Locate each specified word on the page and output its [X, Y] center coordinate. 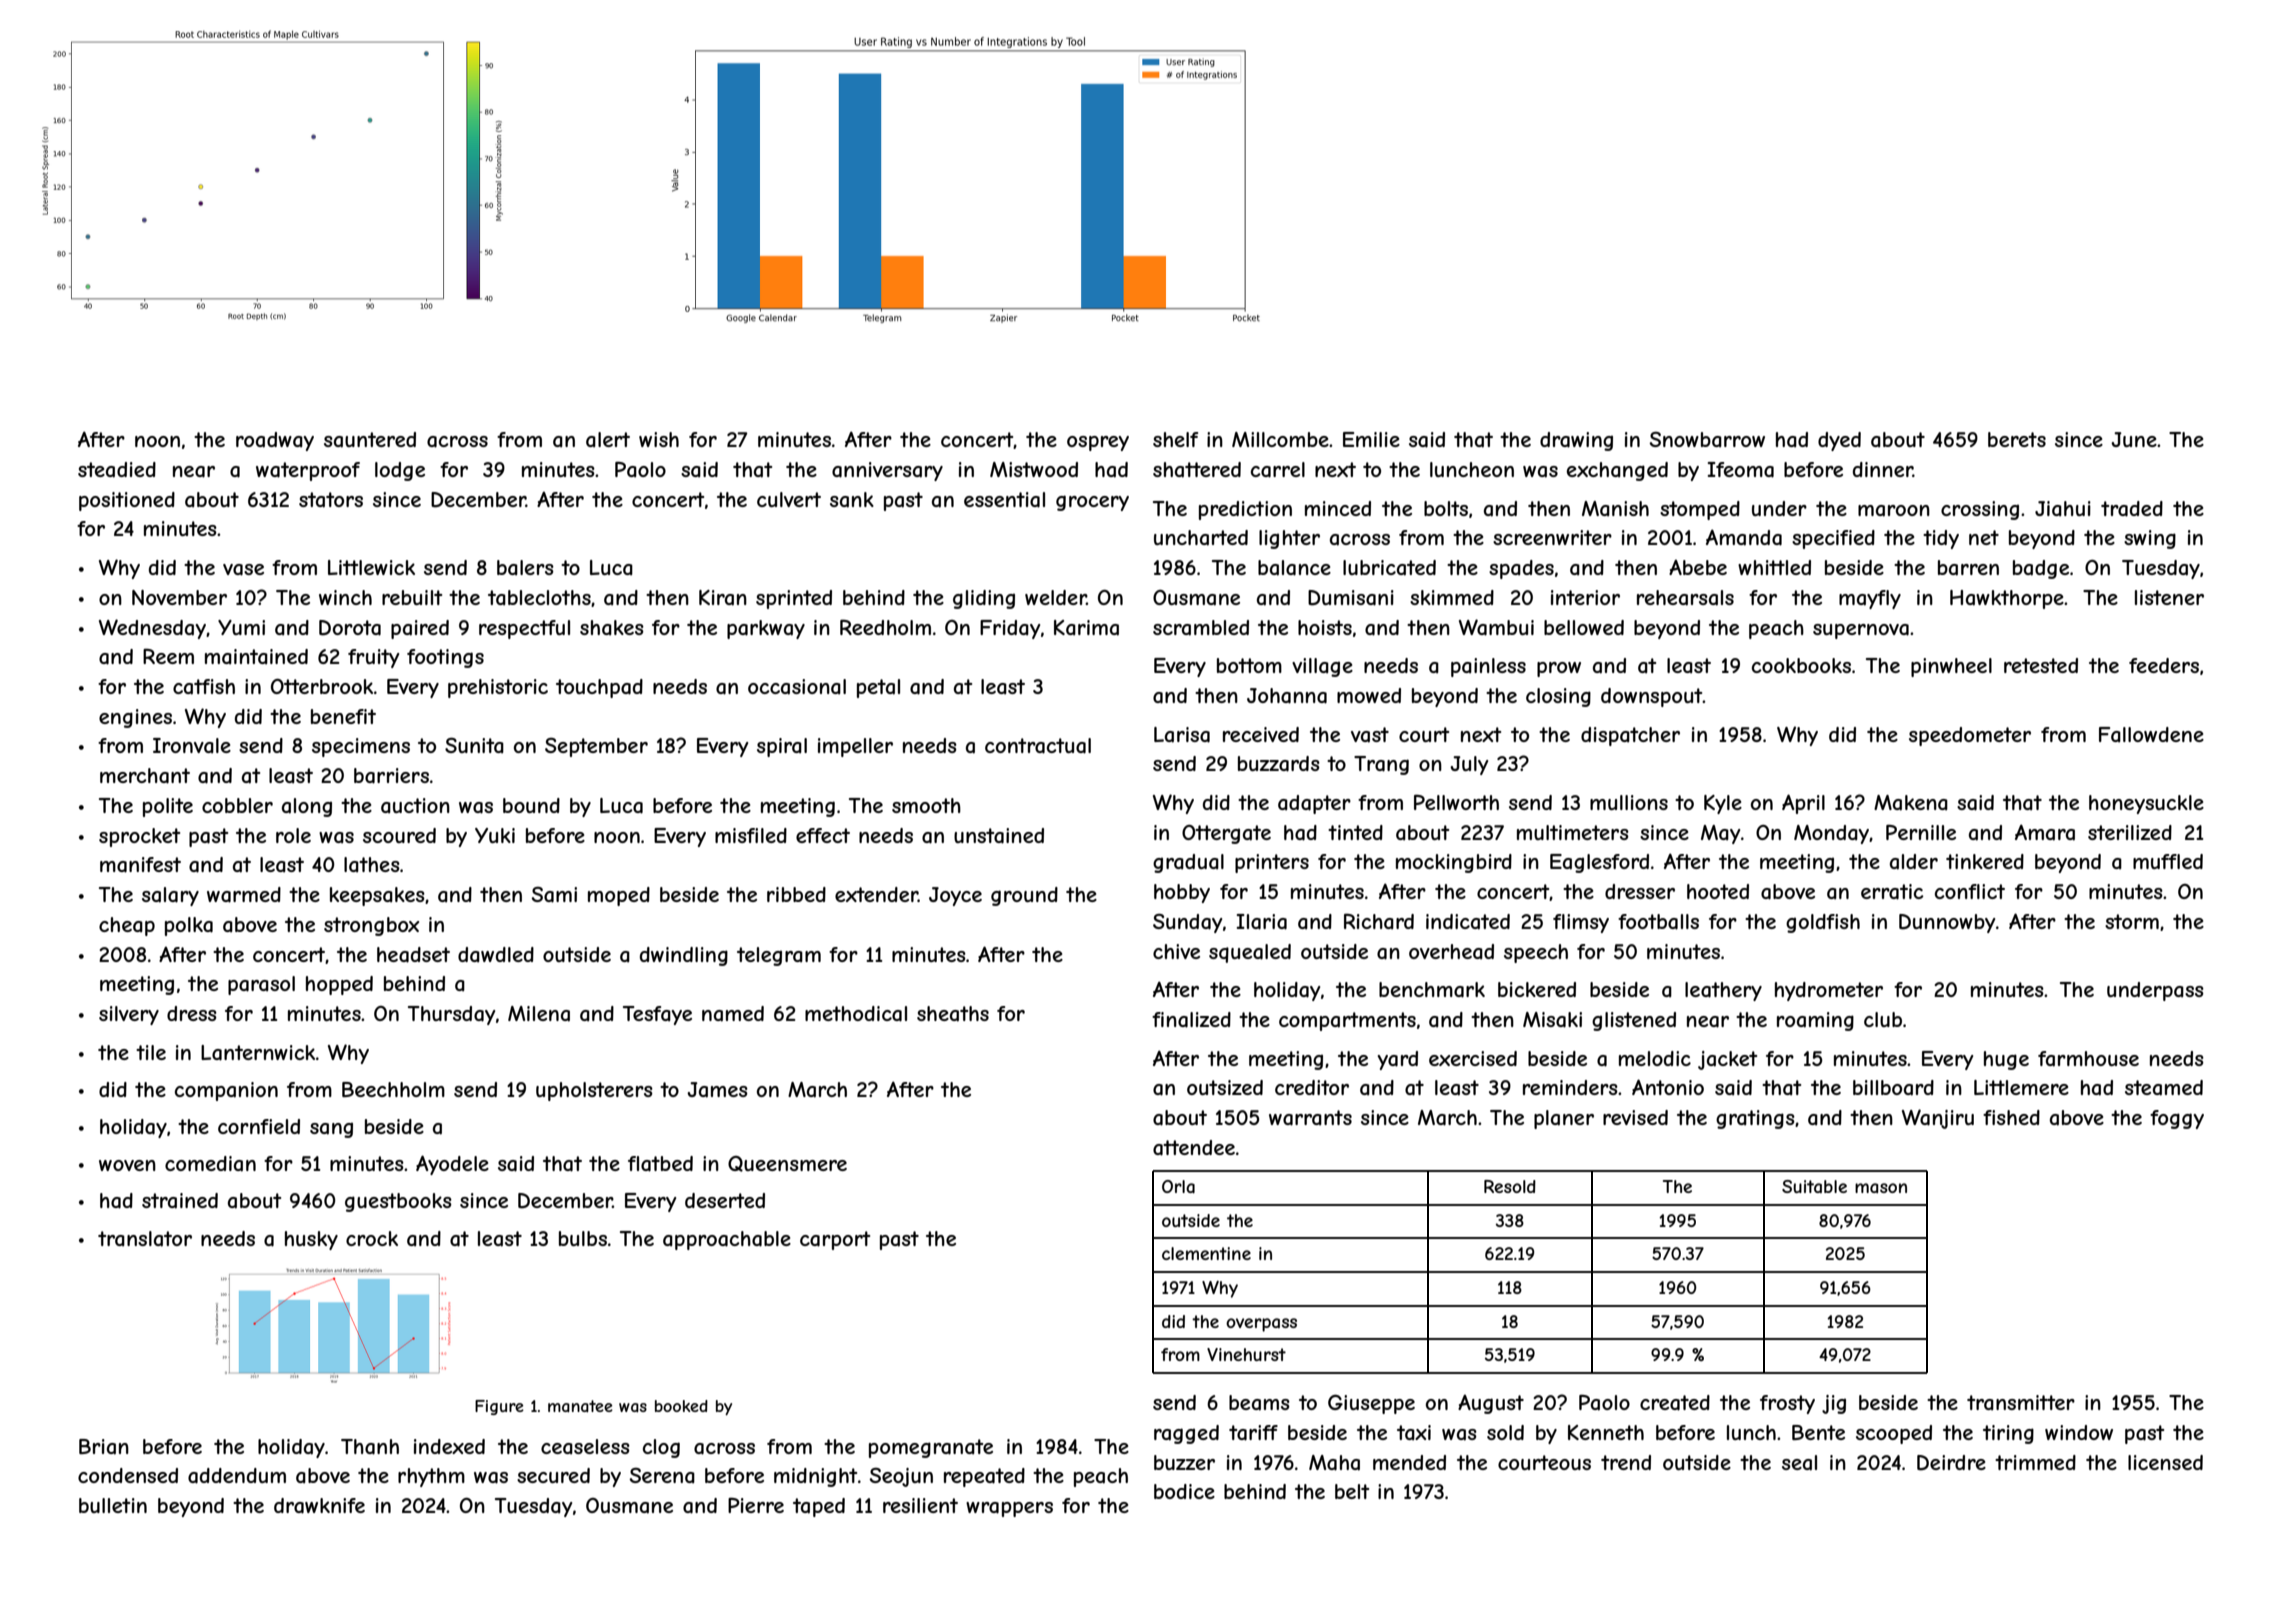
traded [2132, 509]
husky [311, 1240]
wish [659, 439]
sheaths [953, 1014]
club [1883, 1019]
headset [413, 955]
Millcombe [1280, 439]
